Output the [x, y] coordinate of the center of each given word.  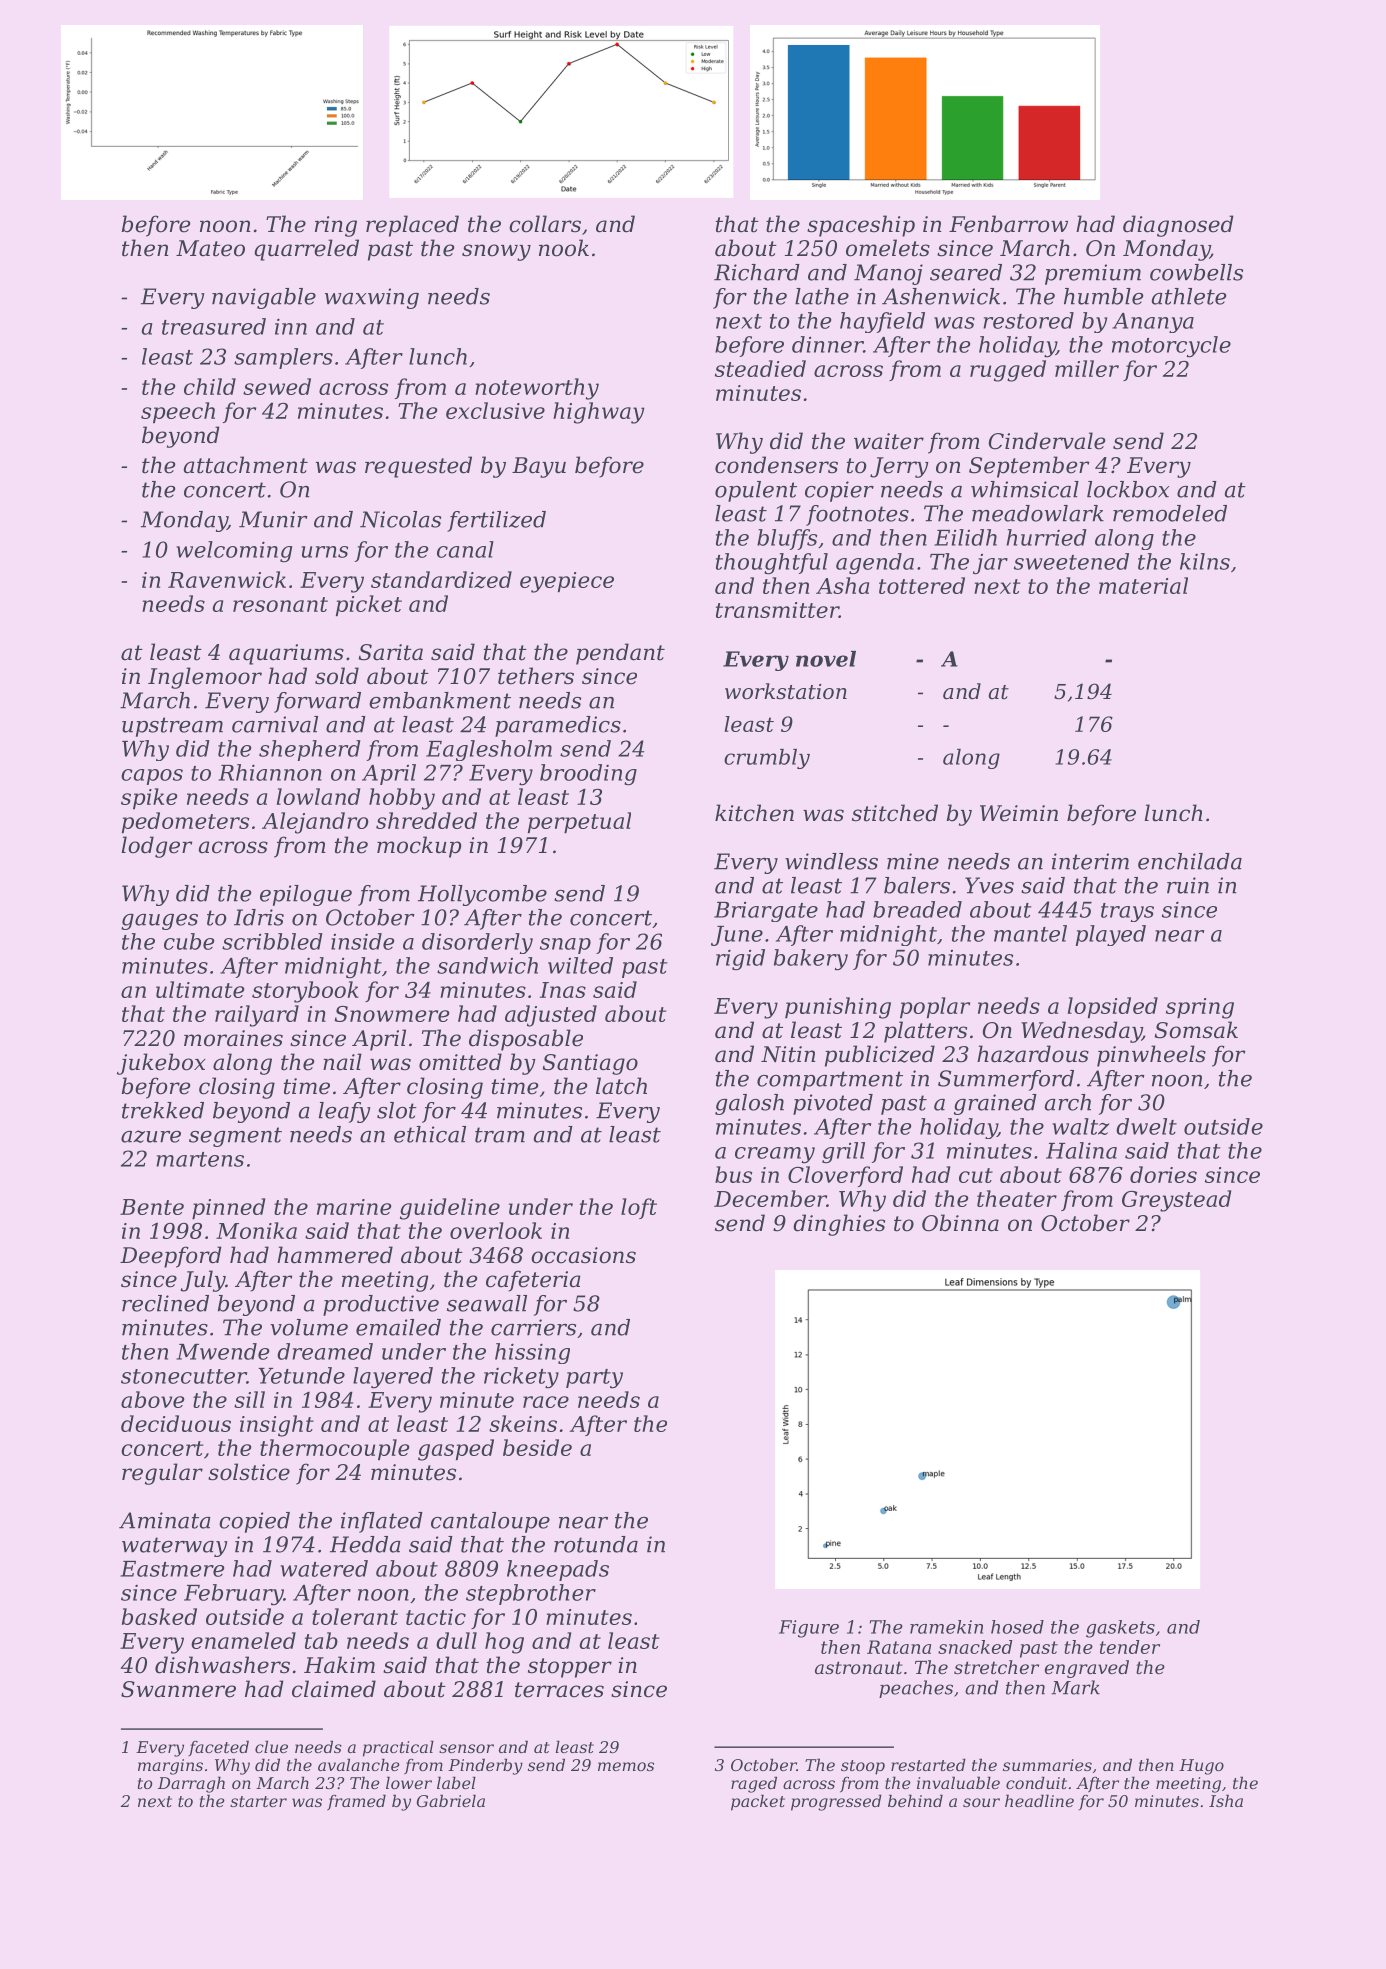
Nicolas [400, 519]
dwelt [1146, 1126]
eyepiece [567, 582]
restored [1028, 320]
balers [917, 885]
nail [342, 1062]
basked [159, 1616]
